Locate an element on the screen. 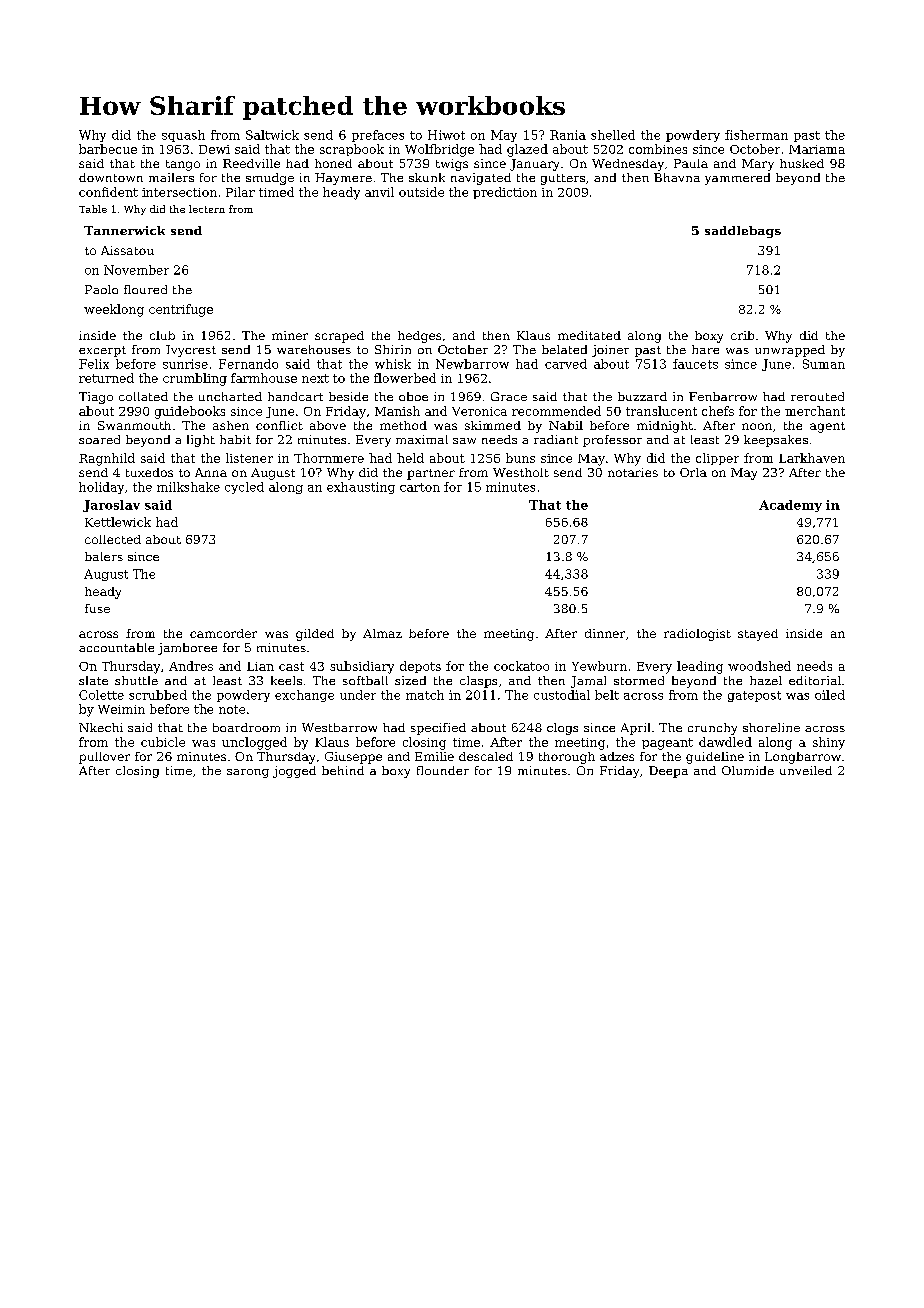 The width and height of the screenshot is (924, 1308). Bhavna is located at coordinates (677, 177).
